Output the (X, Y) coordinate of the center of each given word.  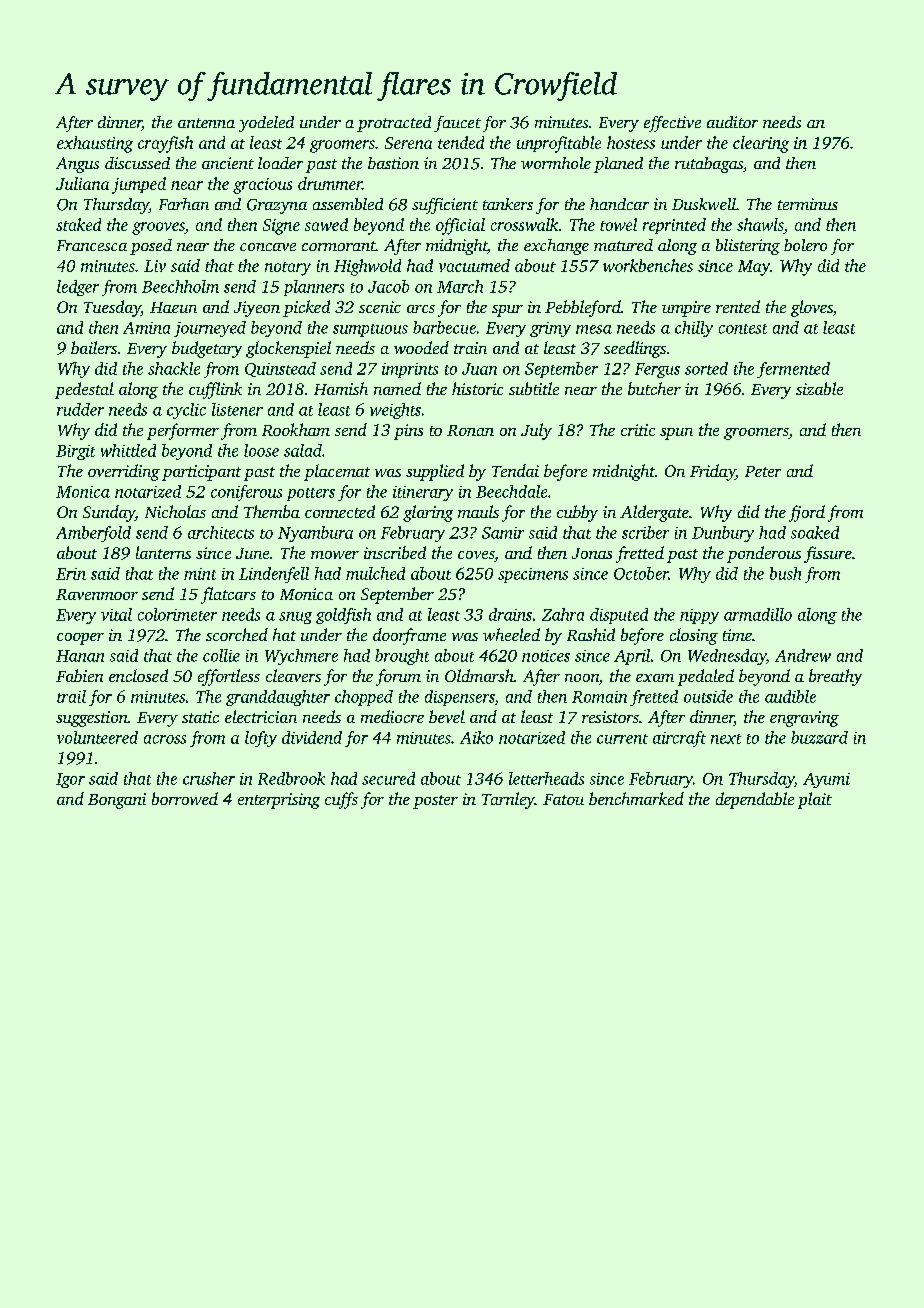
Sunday (109, 513)
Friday (712, 472)
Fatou (563, 799)
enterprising (279, 801)
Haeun (173, 307)
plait (815, 800)
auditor (732, 122)
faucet (457, 124)
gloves (812, 308)
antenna (206, 123)
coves (476, 555)
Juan (479, 369)
